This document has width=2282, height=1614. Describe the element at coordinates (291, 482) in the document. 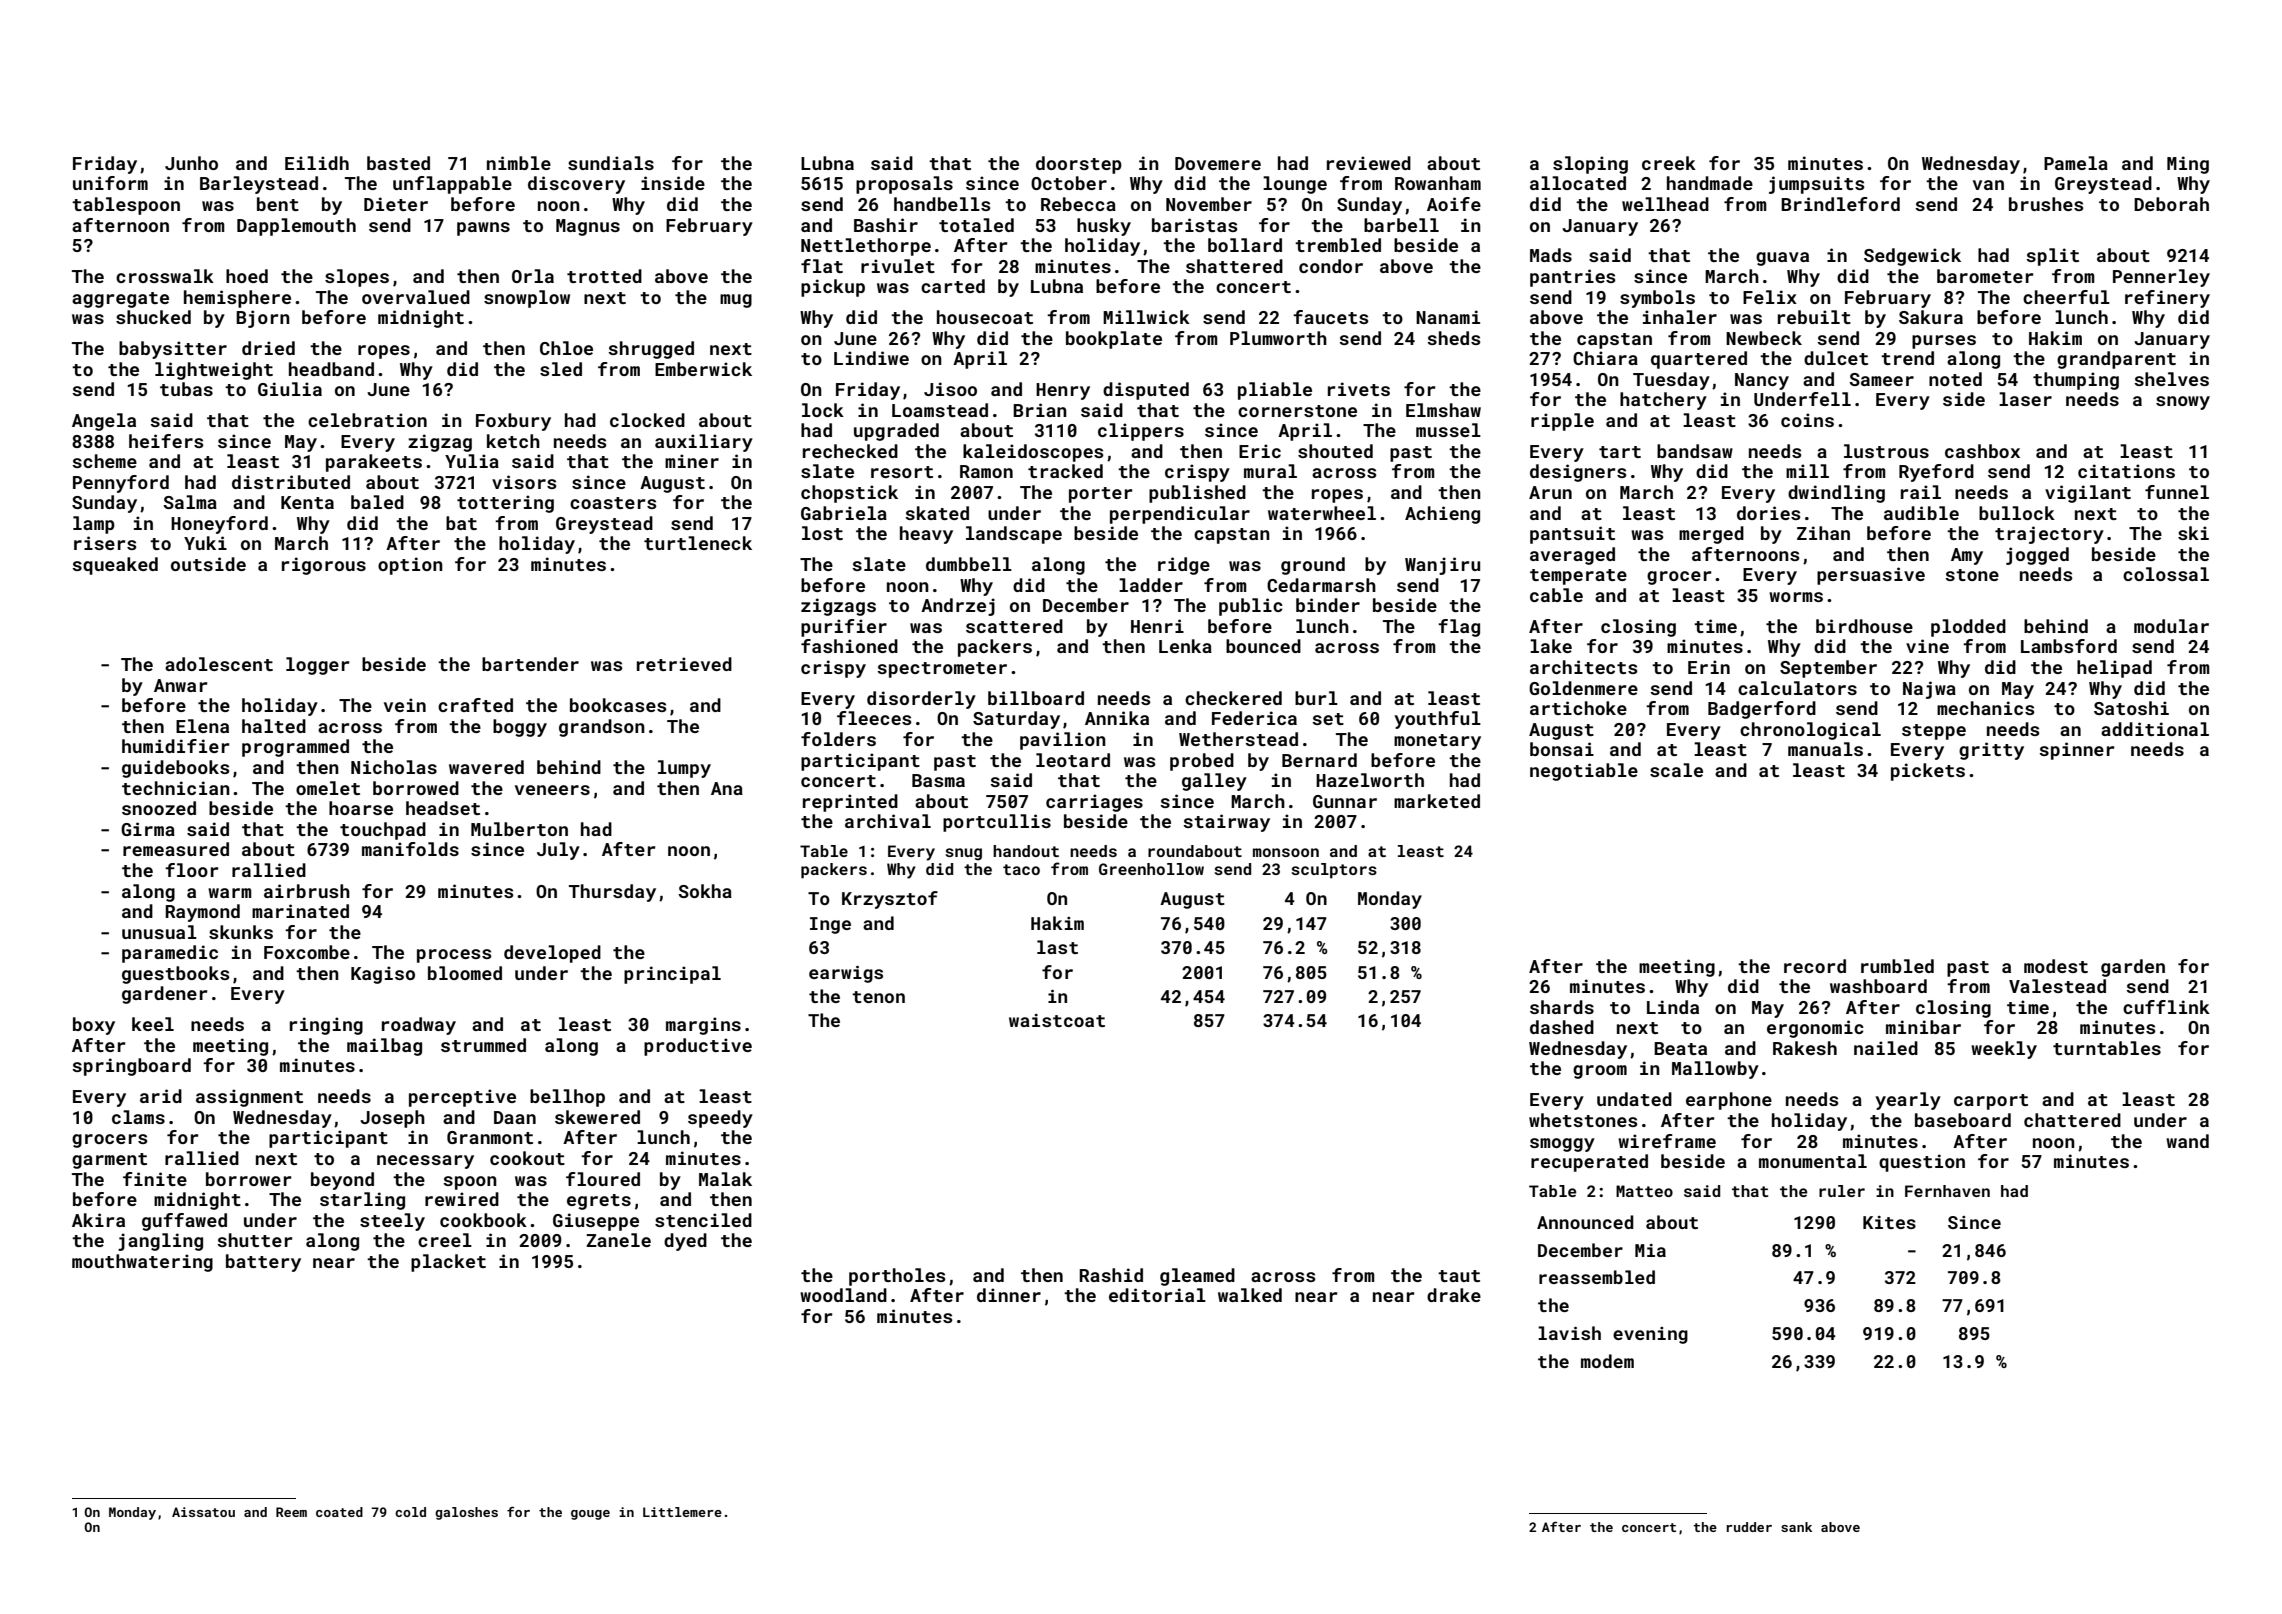

I see `distributed` at that location.
